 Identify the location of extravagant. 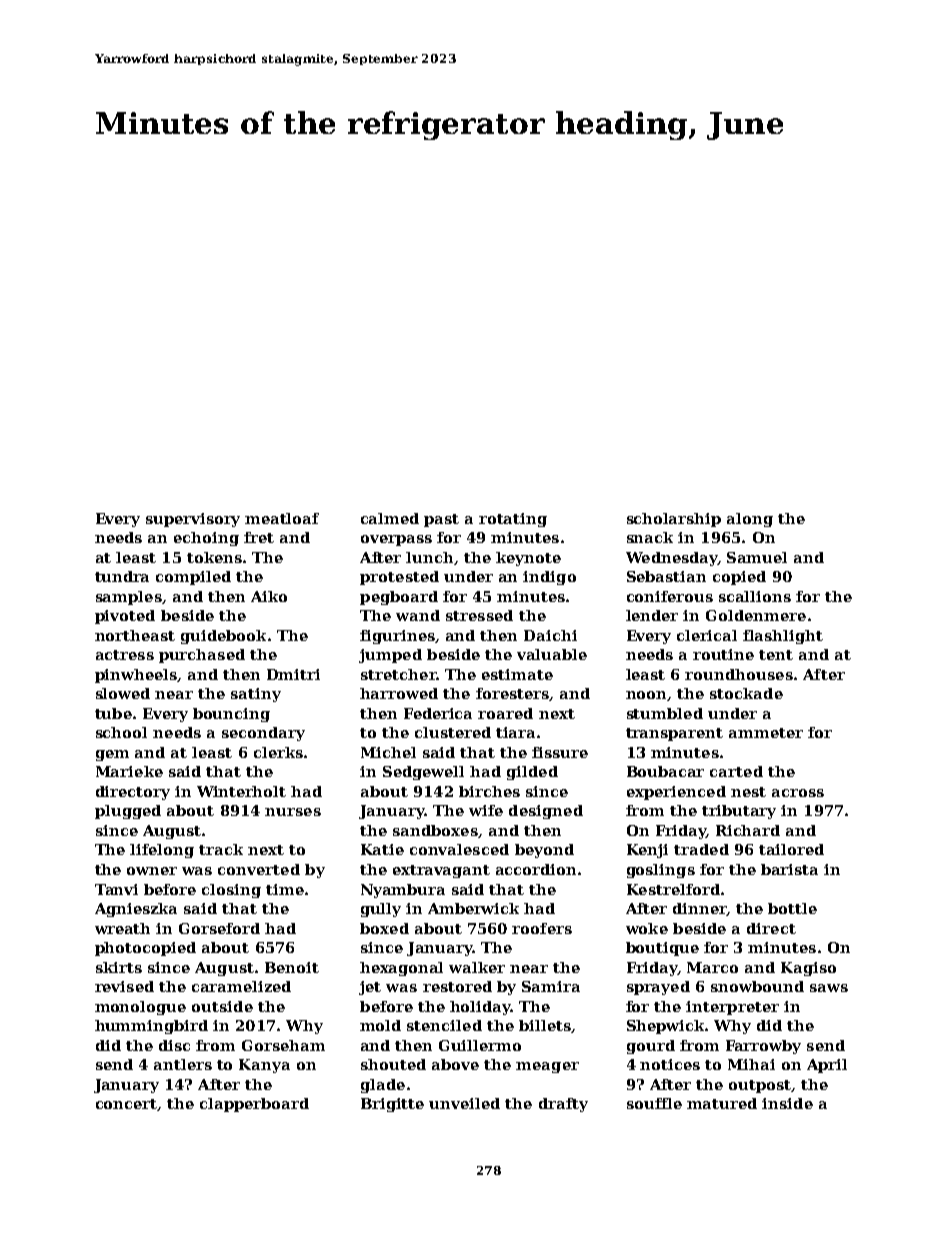
(441, 871).
